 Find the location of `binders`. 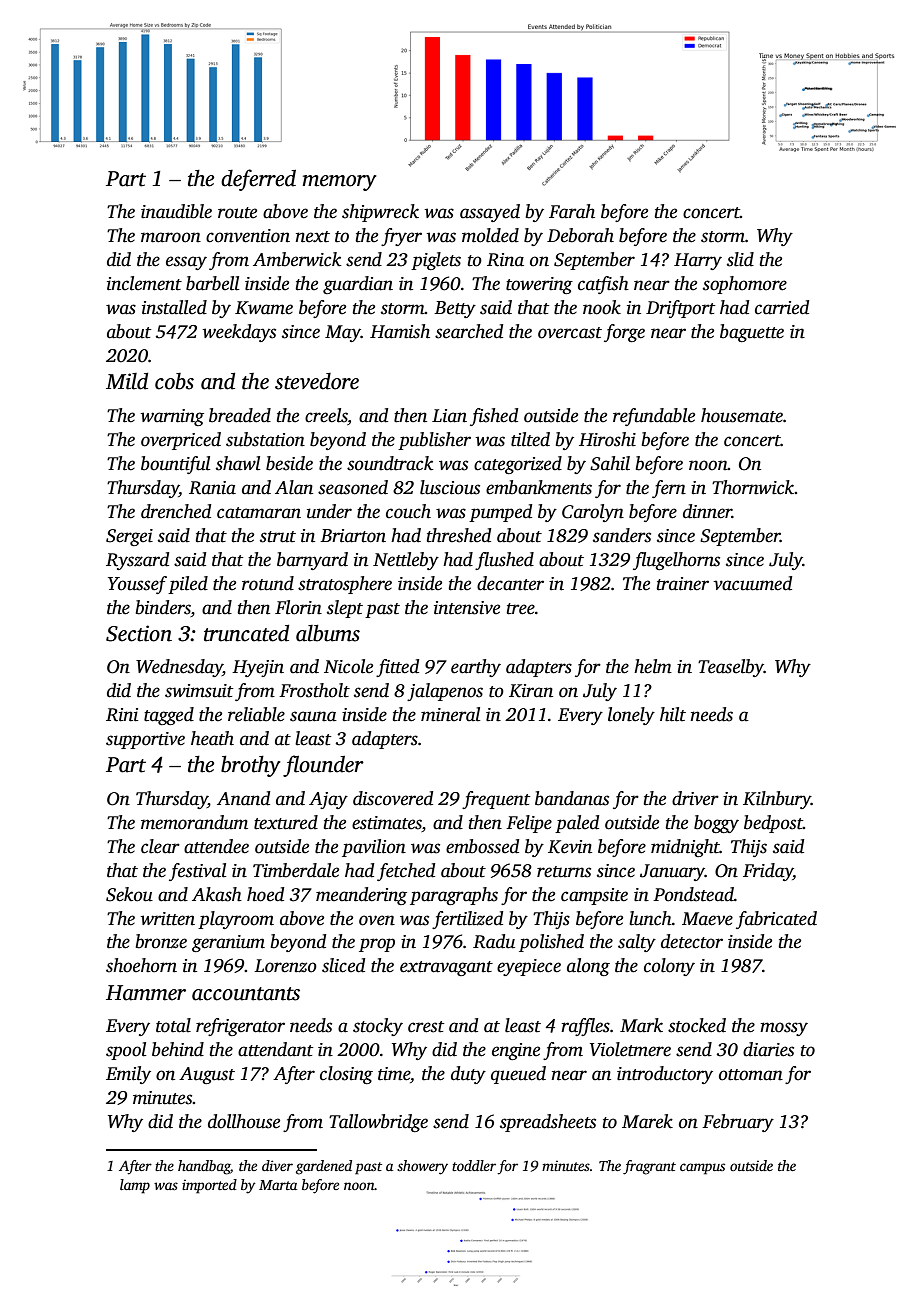

binders is located at coordinates (163, 607).
